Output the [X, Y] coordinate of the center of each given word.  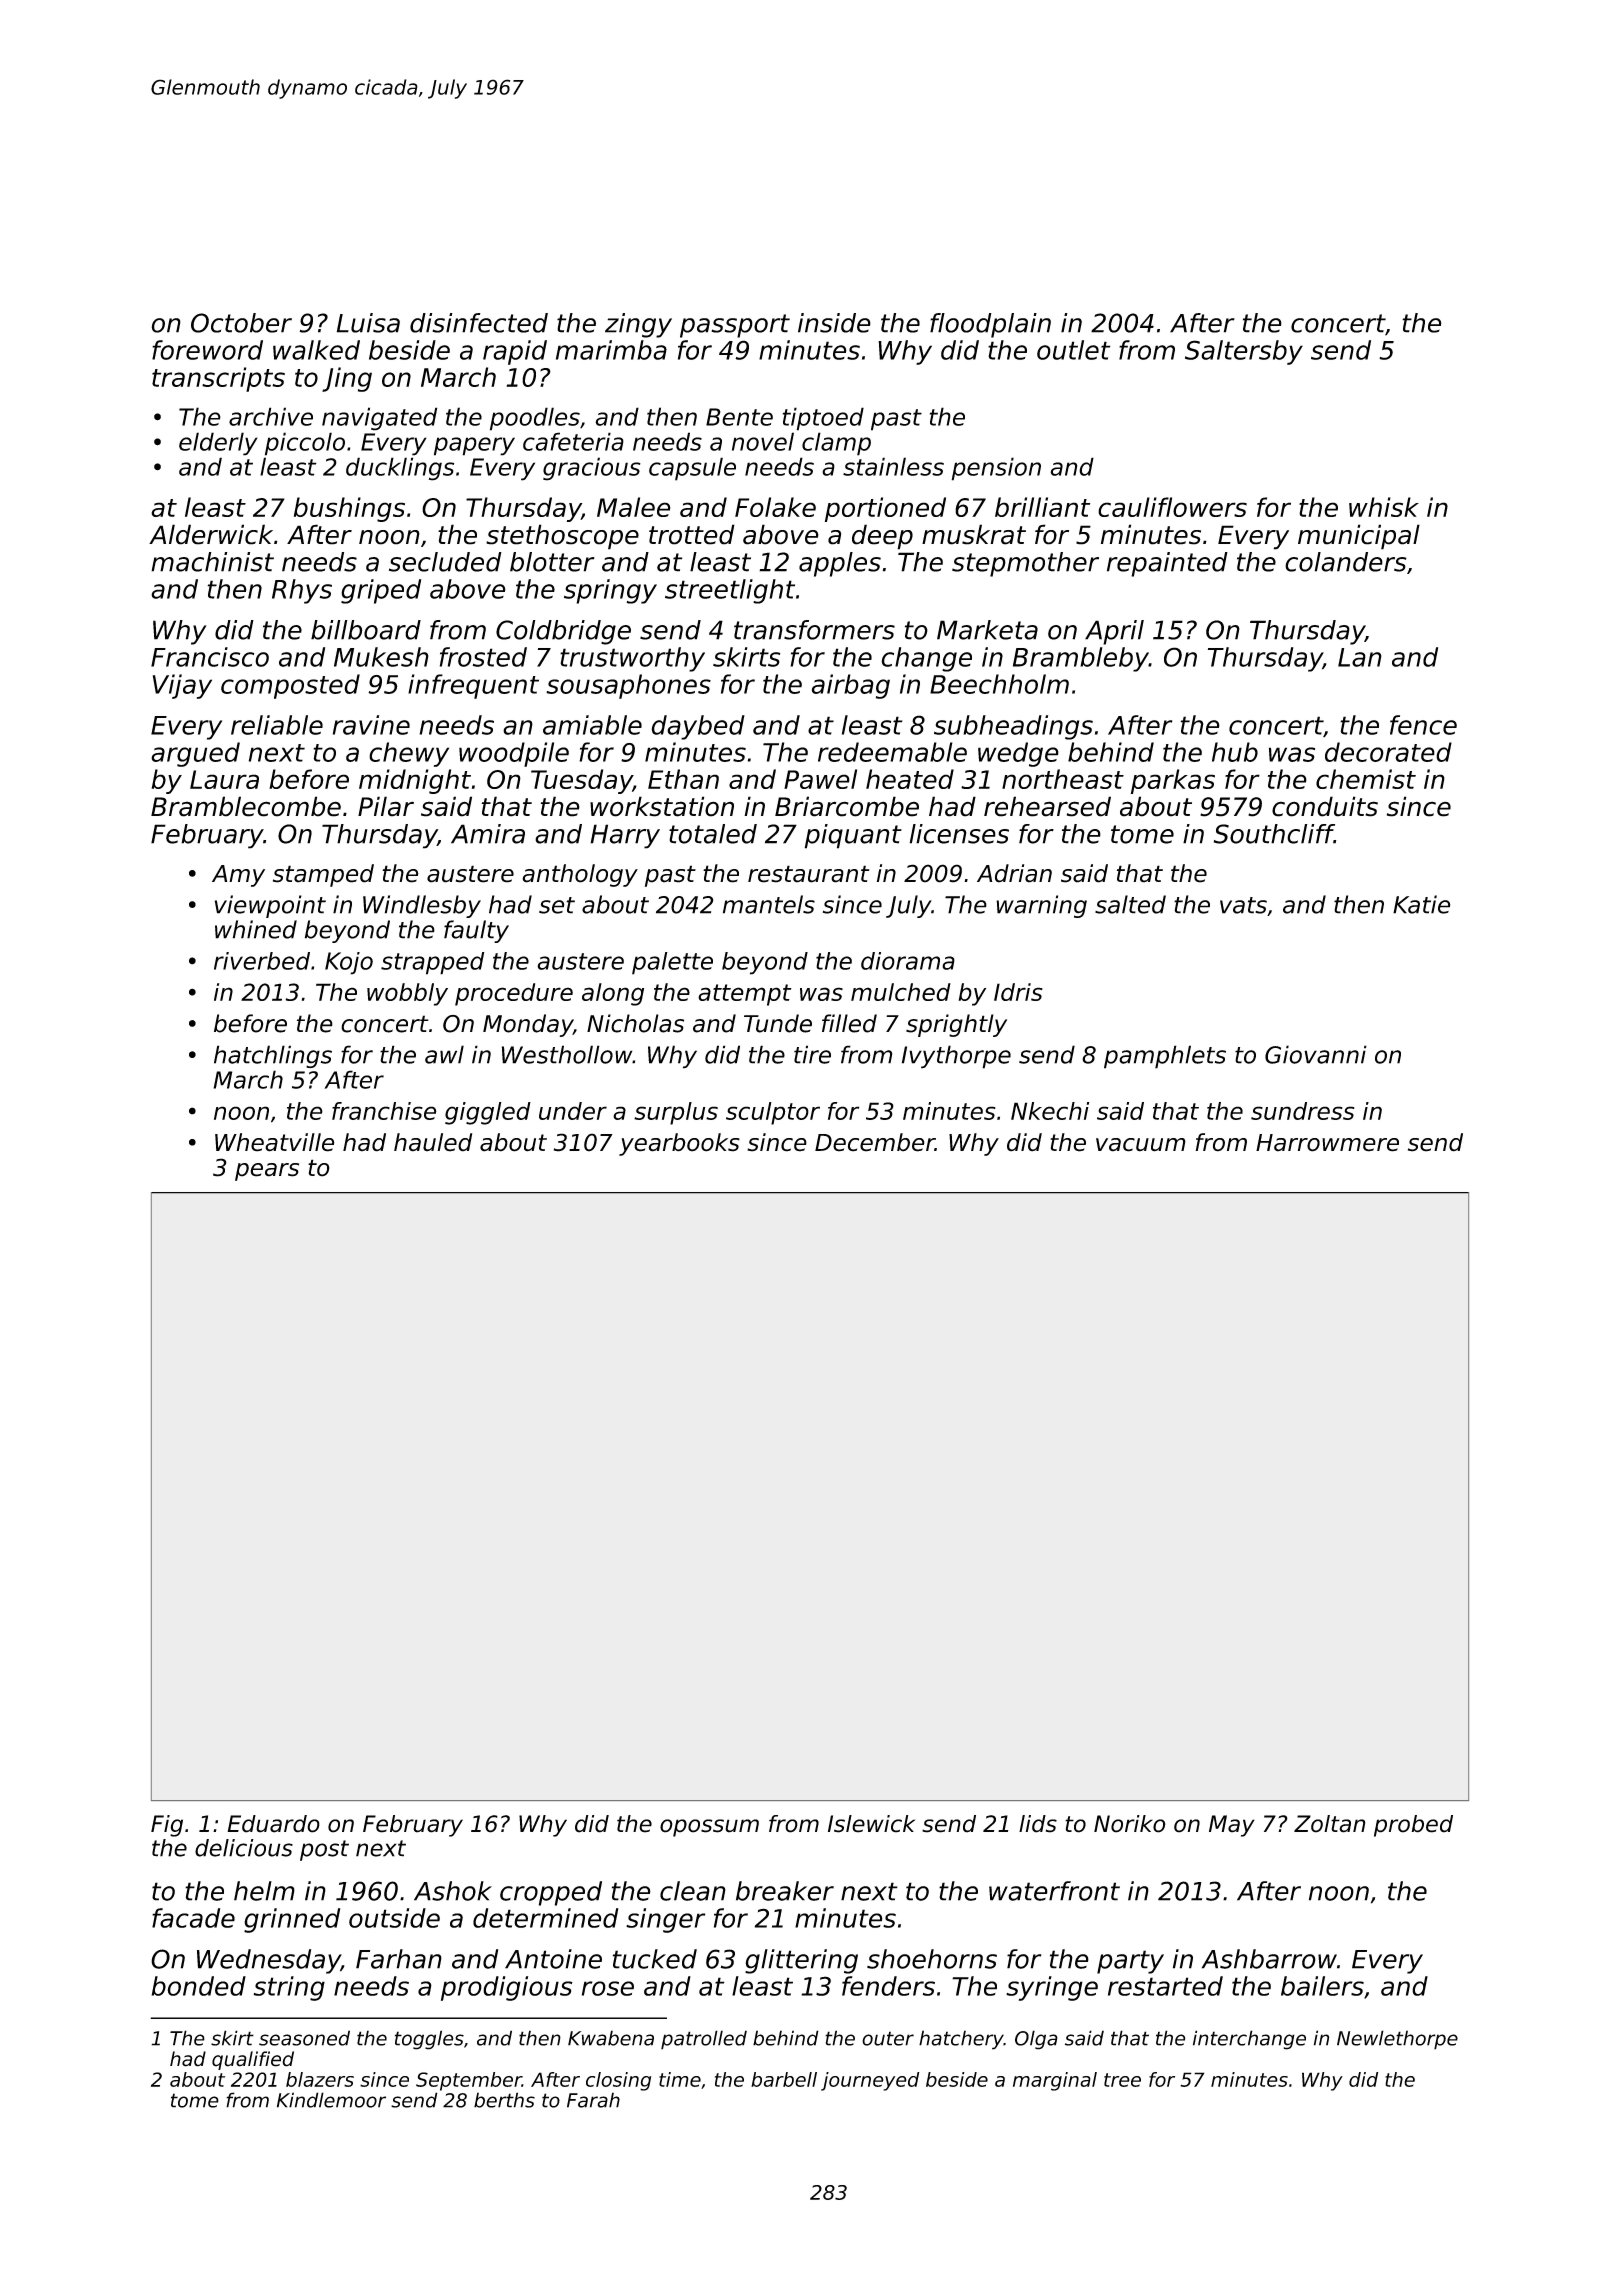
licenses [959, 834]
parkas [1173, 781]
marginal [1055, 2081]
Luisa [368, 323]
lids [1038, 1824]
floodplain [990, 325]
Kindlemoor [331, 2100]
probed [1413, 1826]
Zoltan [1330, 1824]
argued [195, 754]
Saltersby [1244, 352]
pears [267, 1172]
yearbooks [679, 1144]
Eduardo [273, 1824]
